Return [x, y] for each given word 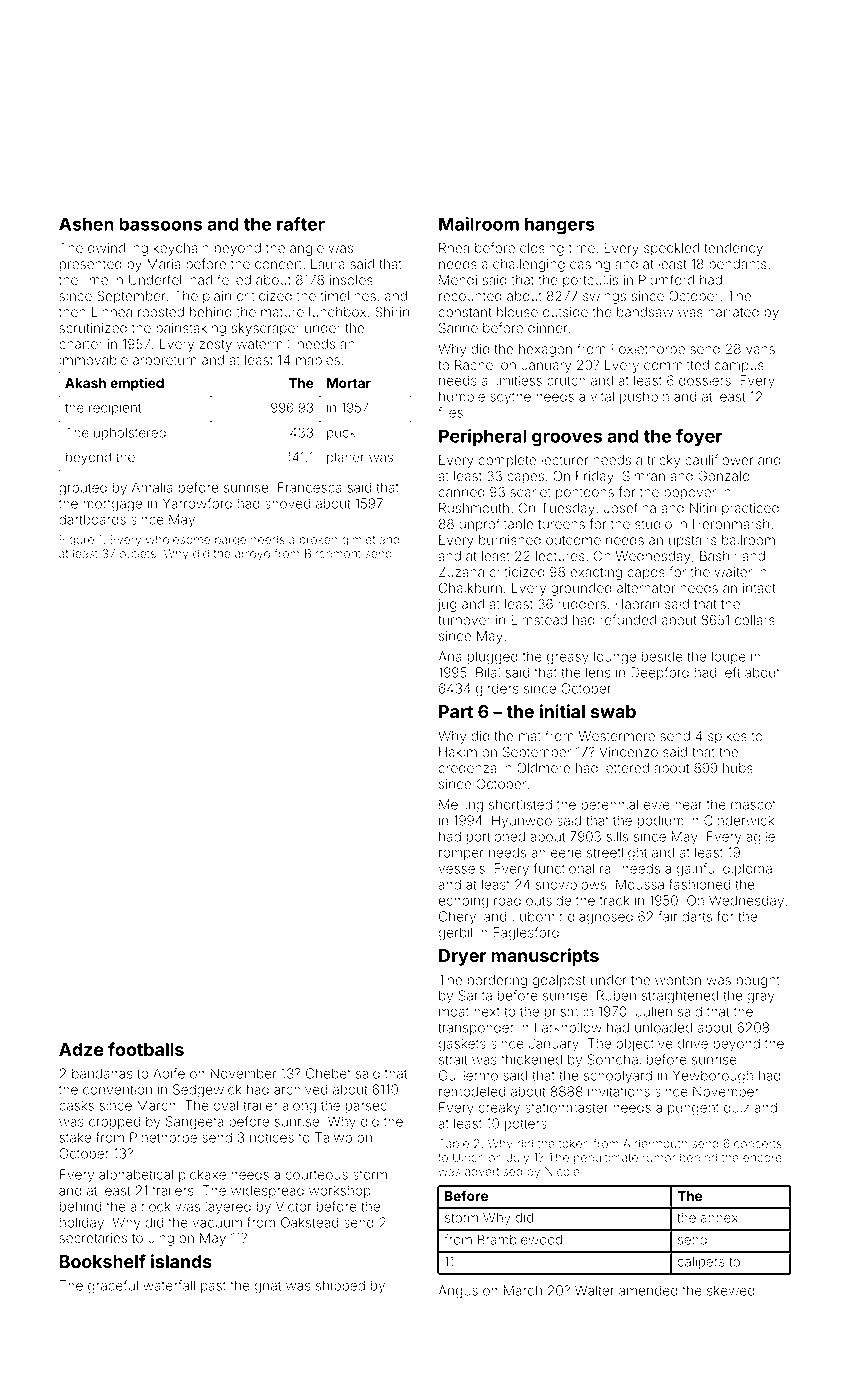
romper [461, 854]
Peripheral [483, 437]
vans [760, 350]
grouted [83, 489]
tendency [733, 249]
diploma [747, 869]
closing [542, 249]
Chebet [328, 1073]
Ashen [86, 224]
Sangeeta [195, 1123]
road [507, 900]
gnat [267, 1287]
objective [644, 1045]
